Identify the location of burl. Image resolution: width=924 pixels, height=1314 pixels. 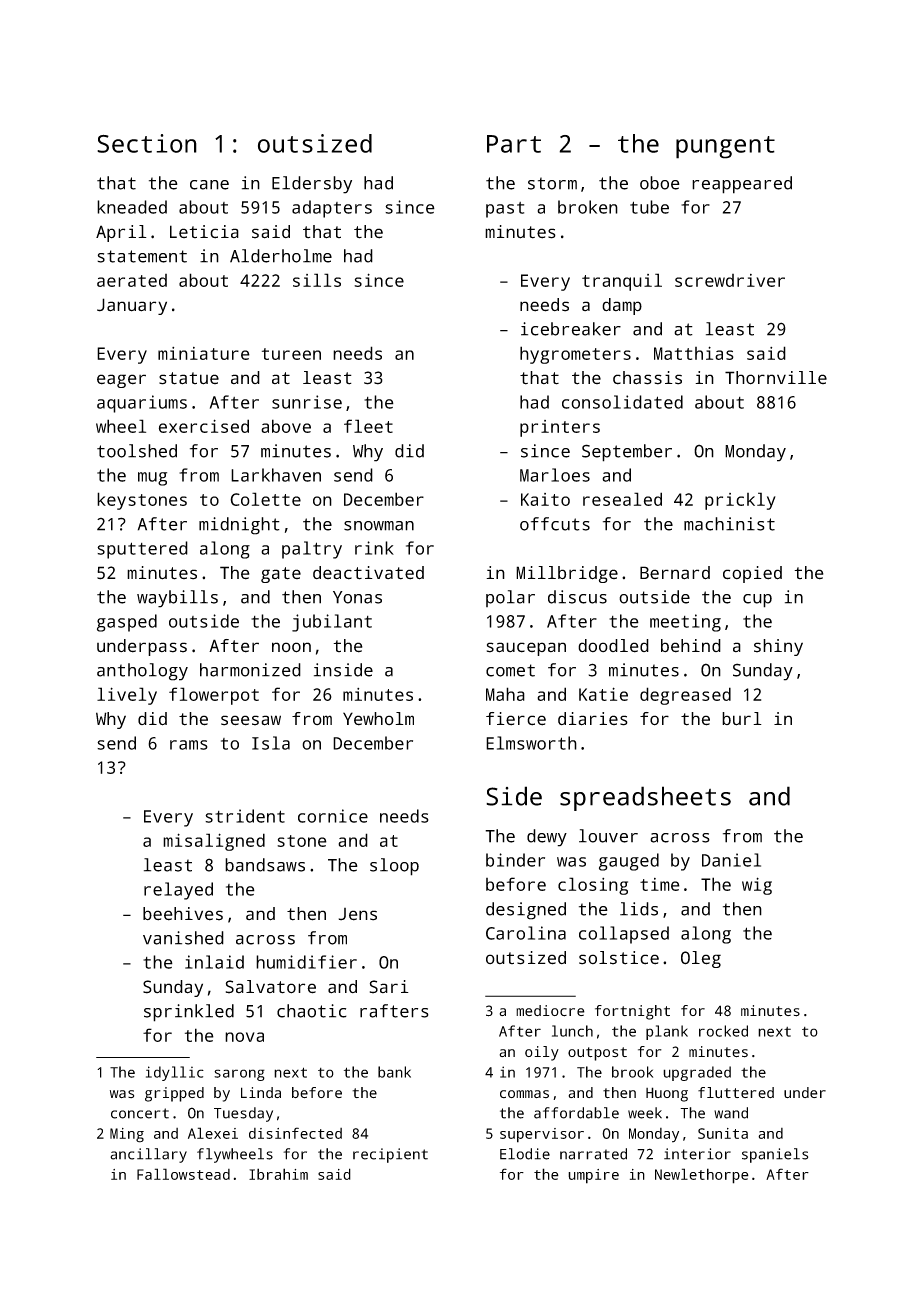
(742, 719).
